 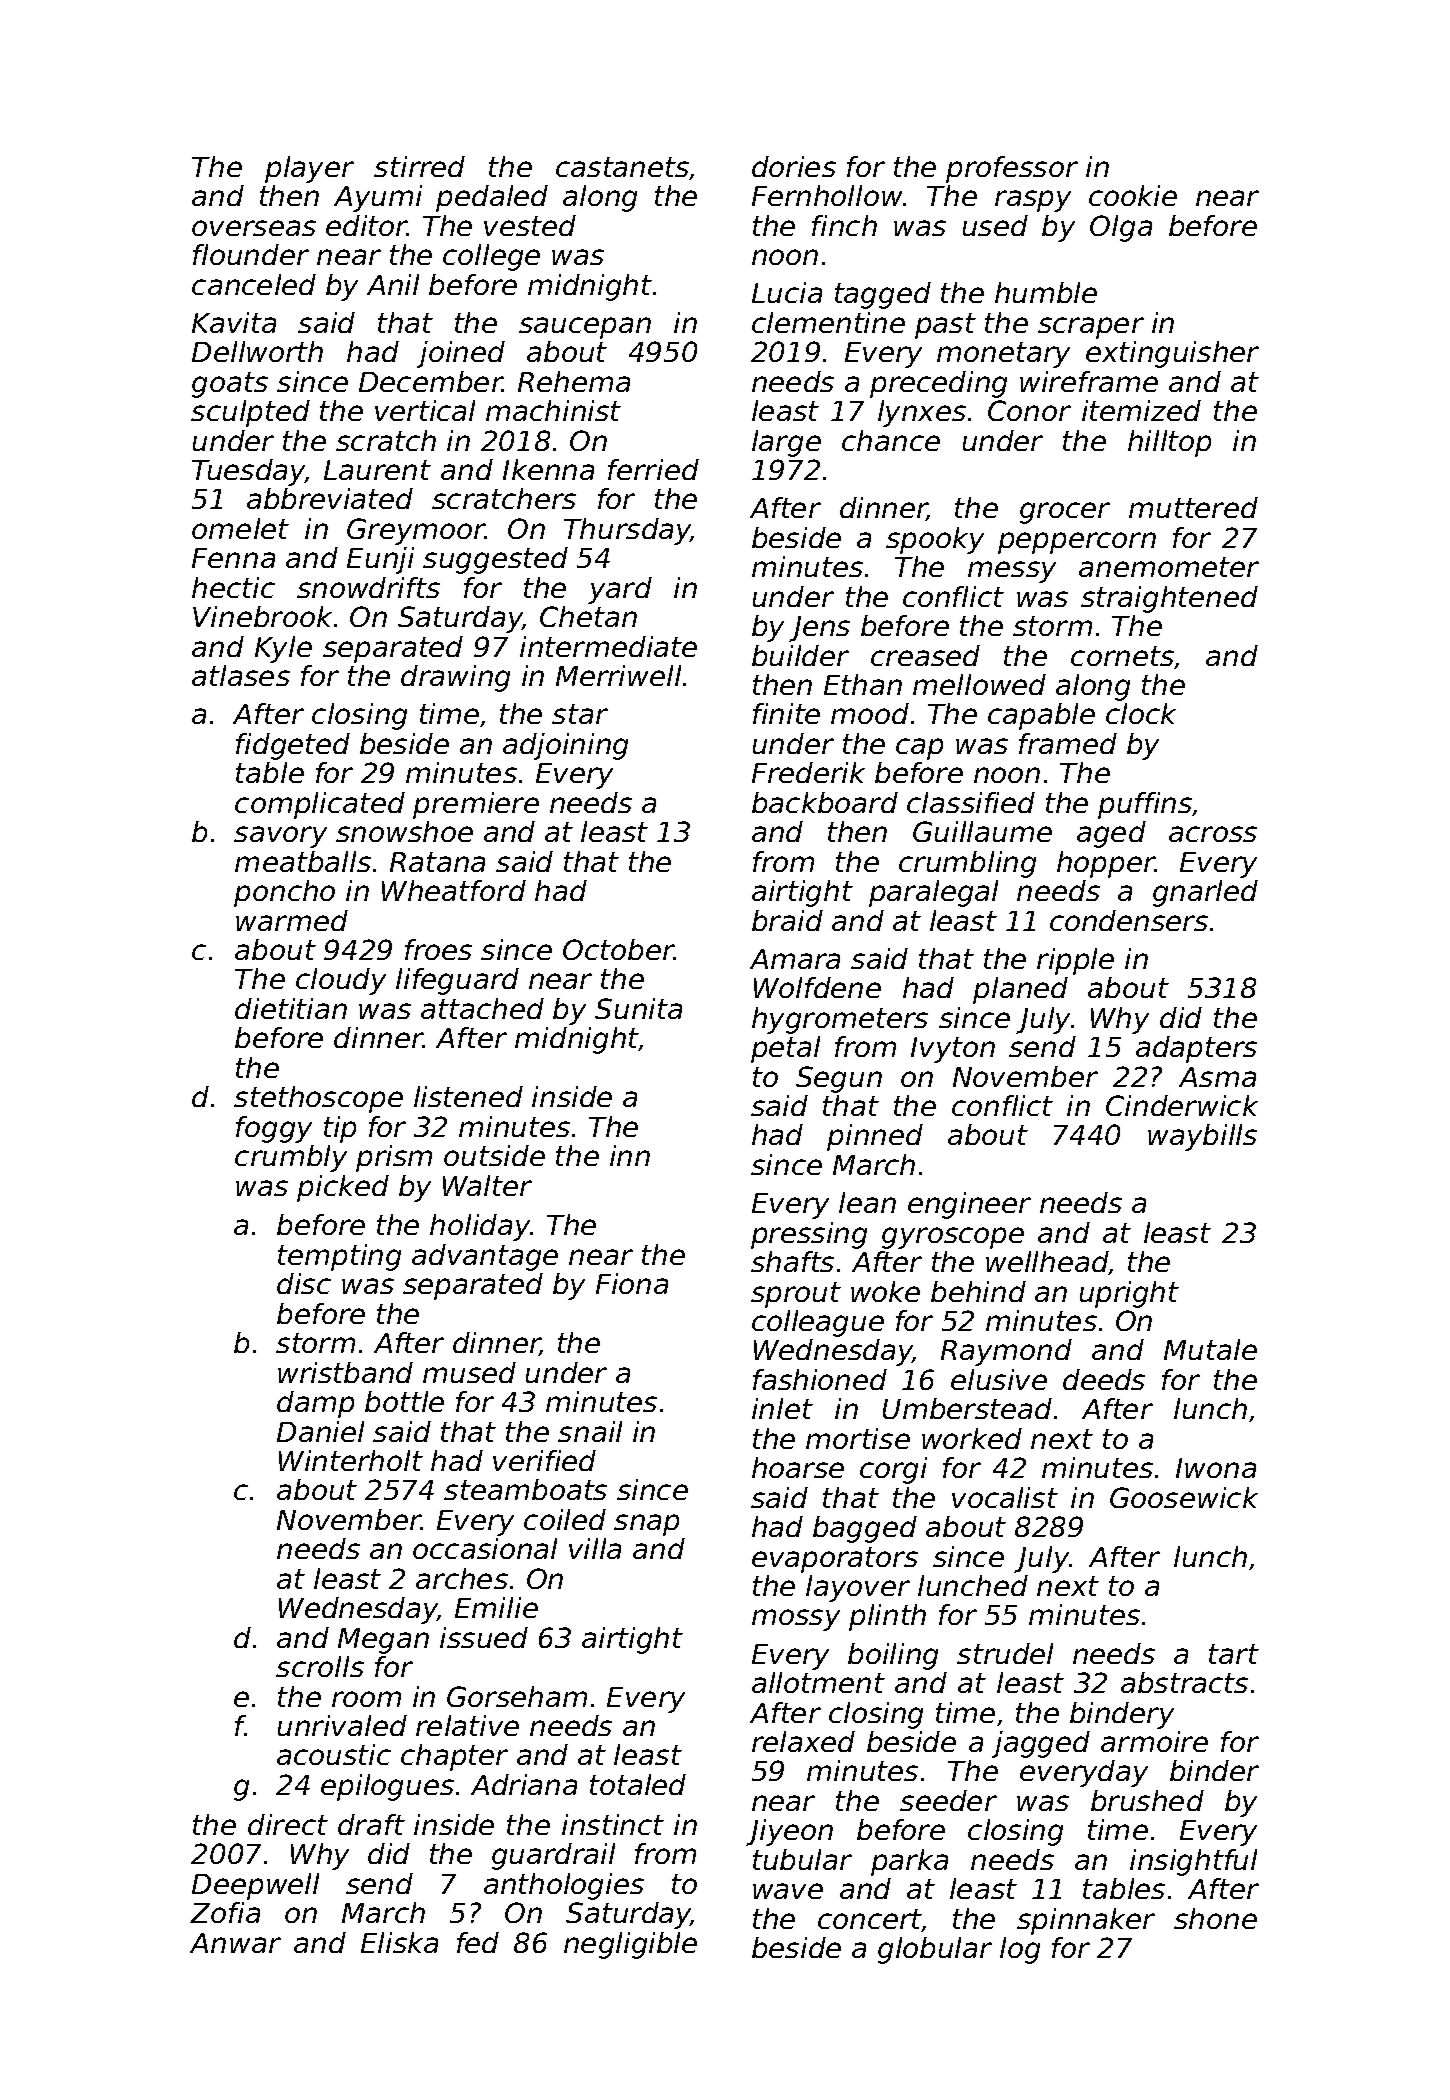 What do you see at coordinates (865, 1529) in the document?
I see `bagged` at bounding box center [865, 1529].
